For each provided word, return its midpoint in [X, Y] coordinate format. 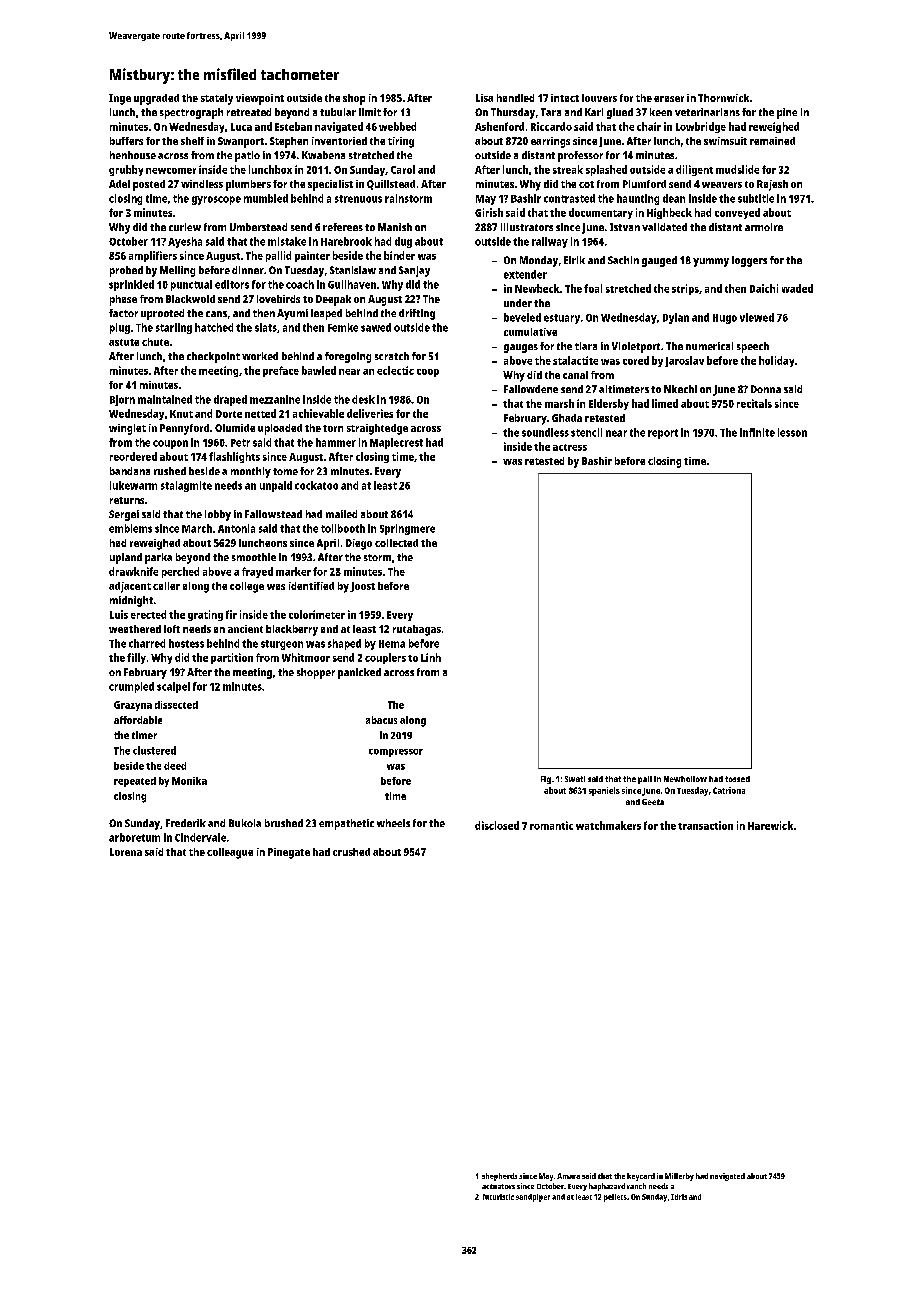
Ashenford [499, 126]
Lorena [126, 852]
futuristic [498, 1197]
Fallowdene [531, 389]
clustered [154, 750]
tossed [737, 779]
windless [202, 184]
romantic [551, 825]
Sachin [623, 260]
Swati [575, 779]
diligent [694, 170]
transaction [705, 825]
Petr [240, 443]
